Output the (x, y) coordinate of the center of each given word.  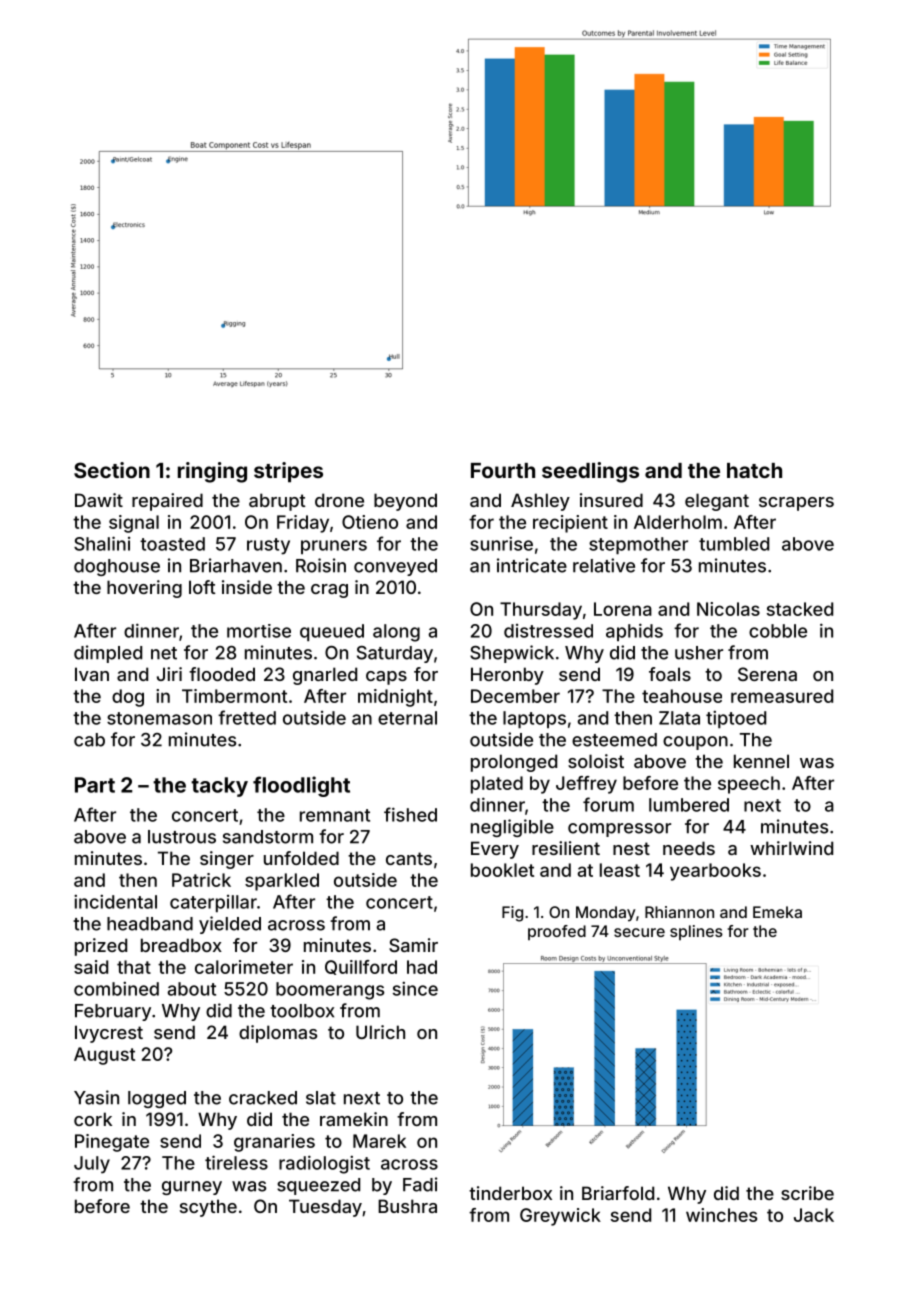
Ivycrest (109, 1034)
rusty (268, 546)
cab (89, 740)
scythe (208, 1208)
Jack (814, 1215)
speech (749, 785)
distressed (548, 631)
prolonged (514, 763)
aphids (634, 632)
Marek (379, 1141)
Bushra (407, 1206)
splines (696, 932)
